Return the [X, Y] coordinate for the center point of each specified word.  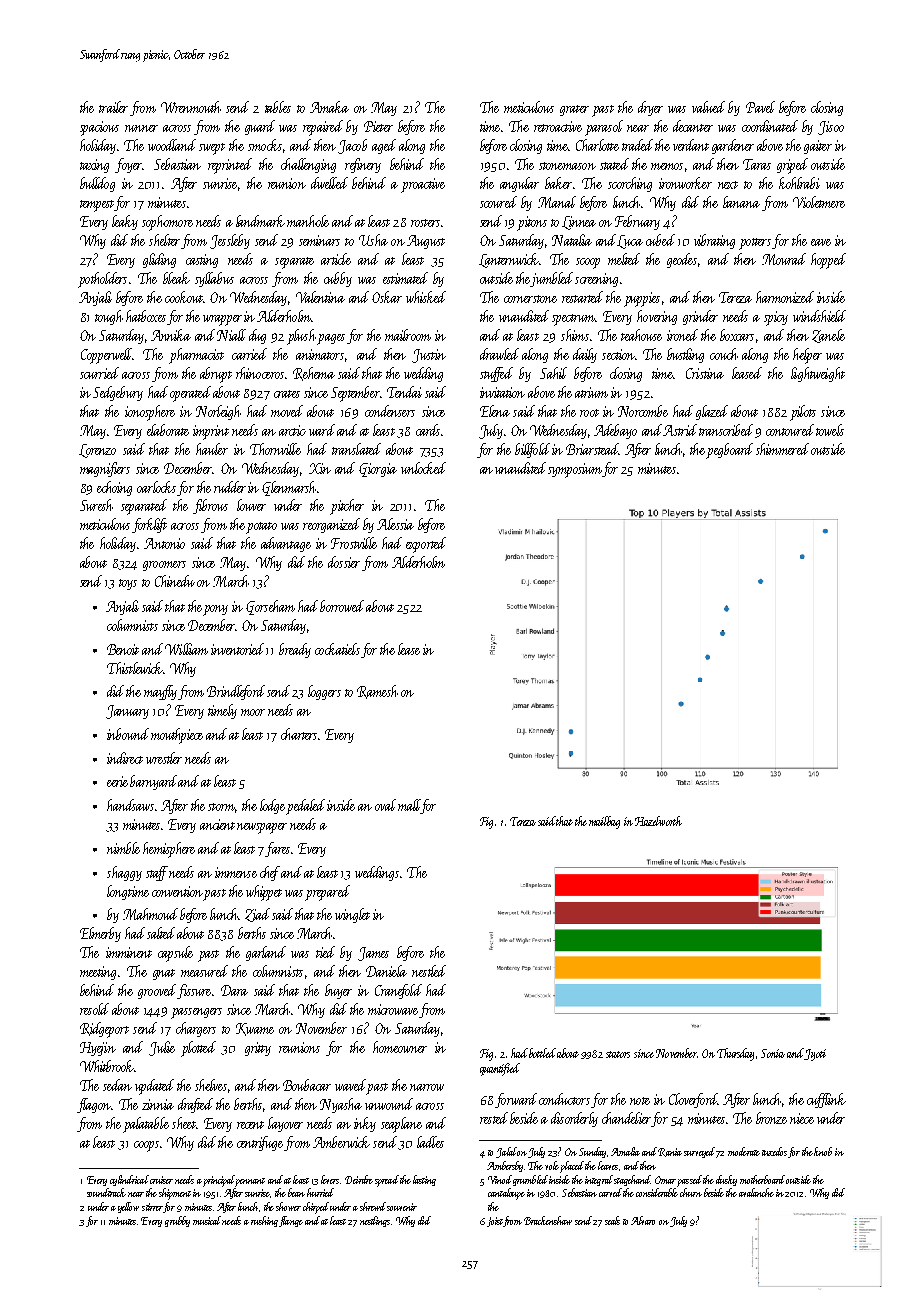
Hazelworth [658, 821]
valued [708, 107]
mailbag [604, 822]
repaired [323, 128]
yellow [128, 1207]
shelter [164, 240]
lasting [424, 1180]
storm [222, 808]
